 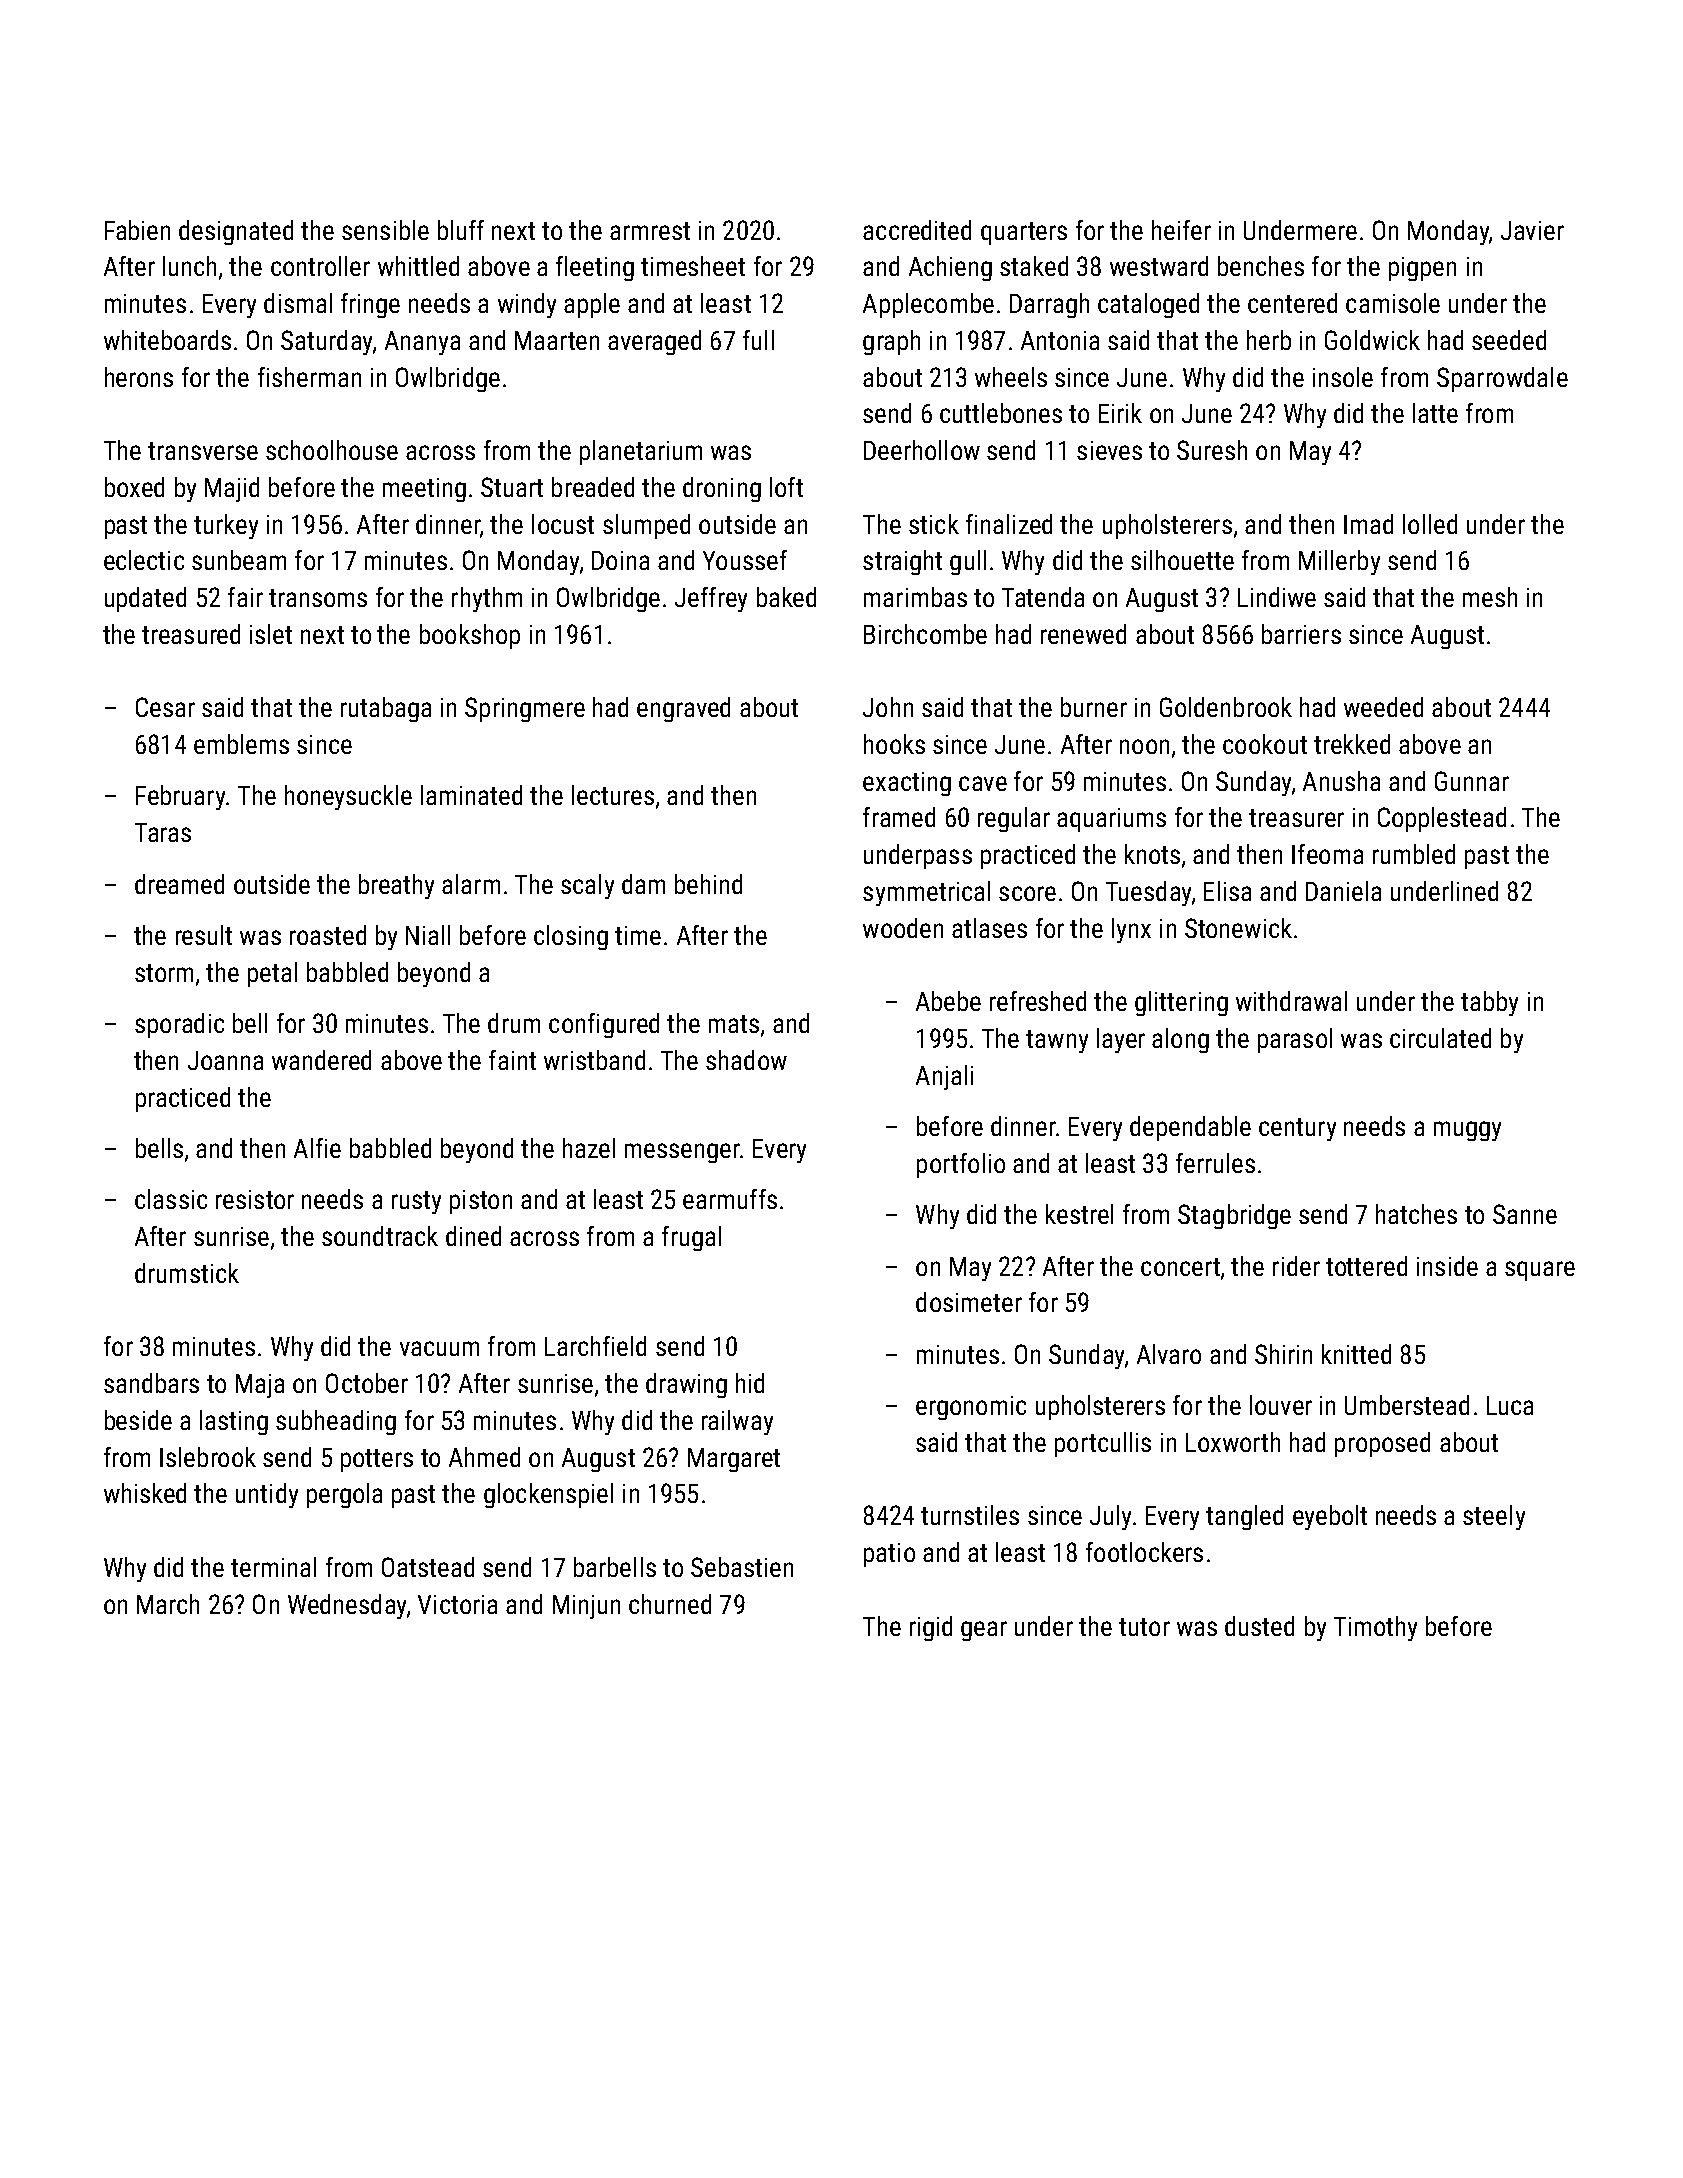 I want to click on quarters, so click(x=1024, y=233).
